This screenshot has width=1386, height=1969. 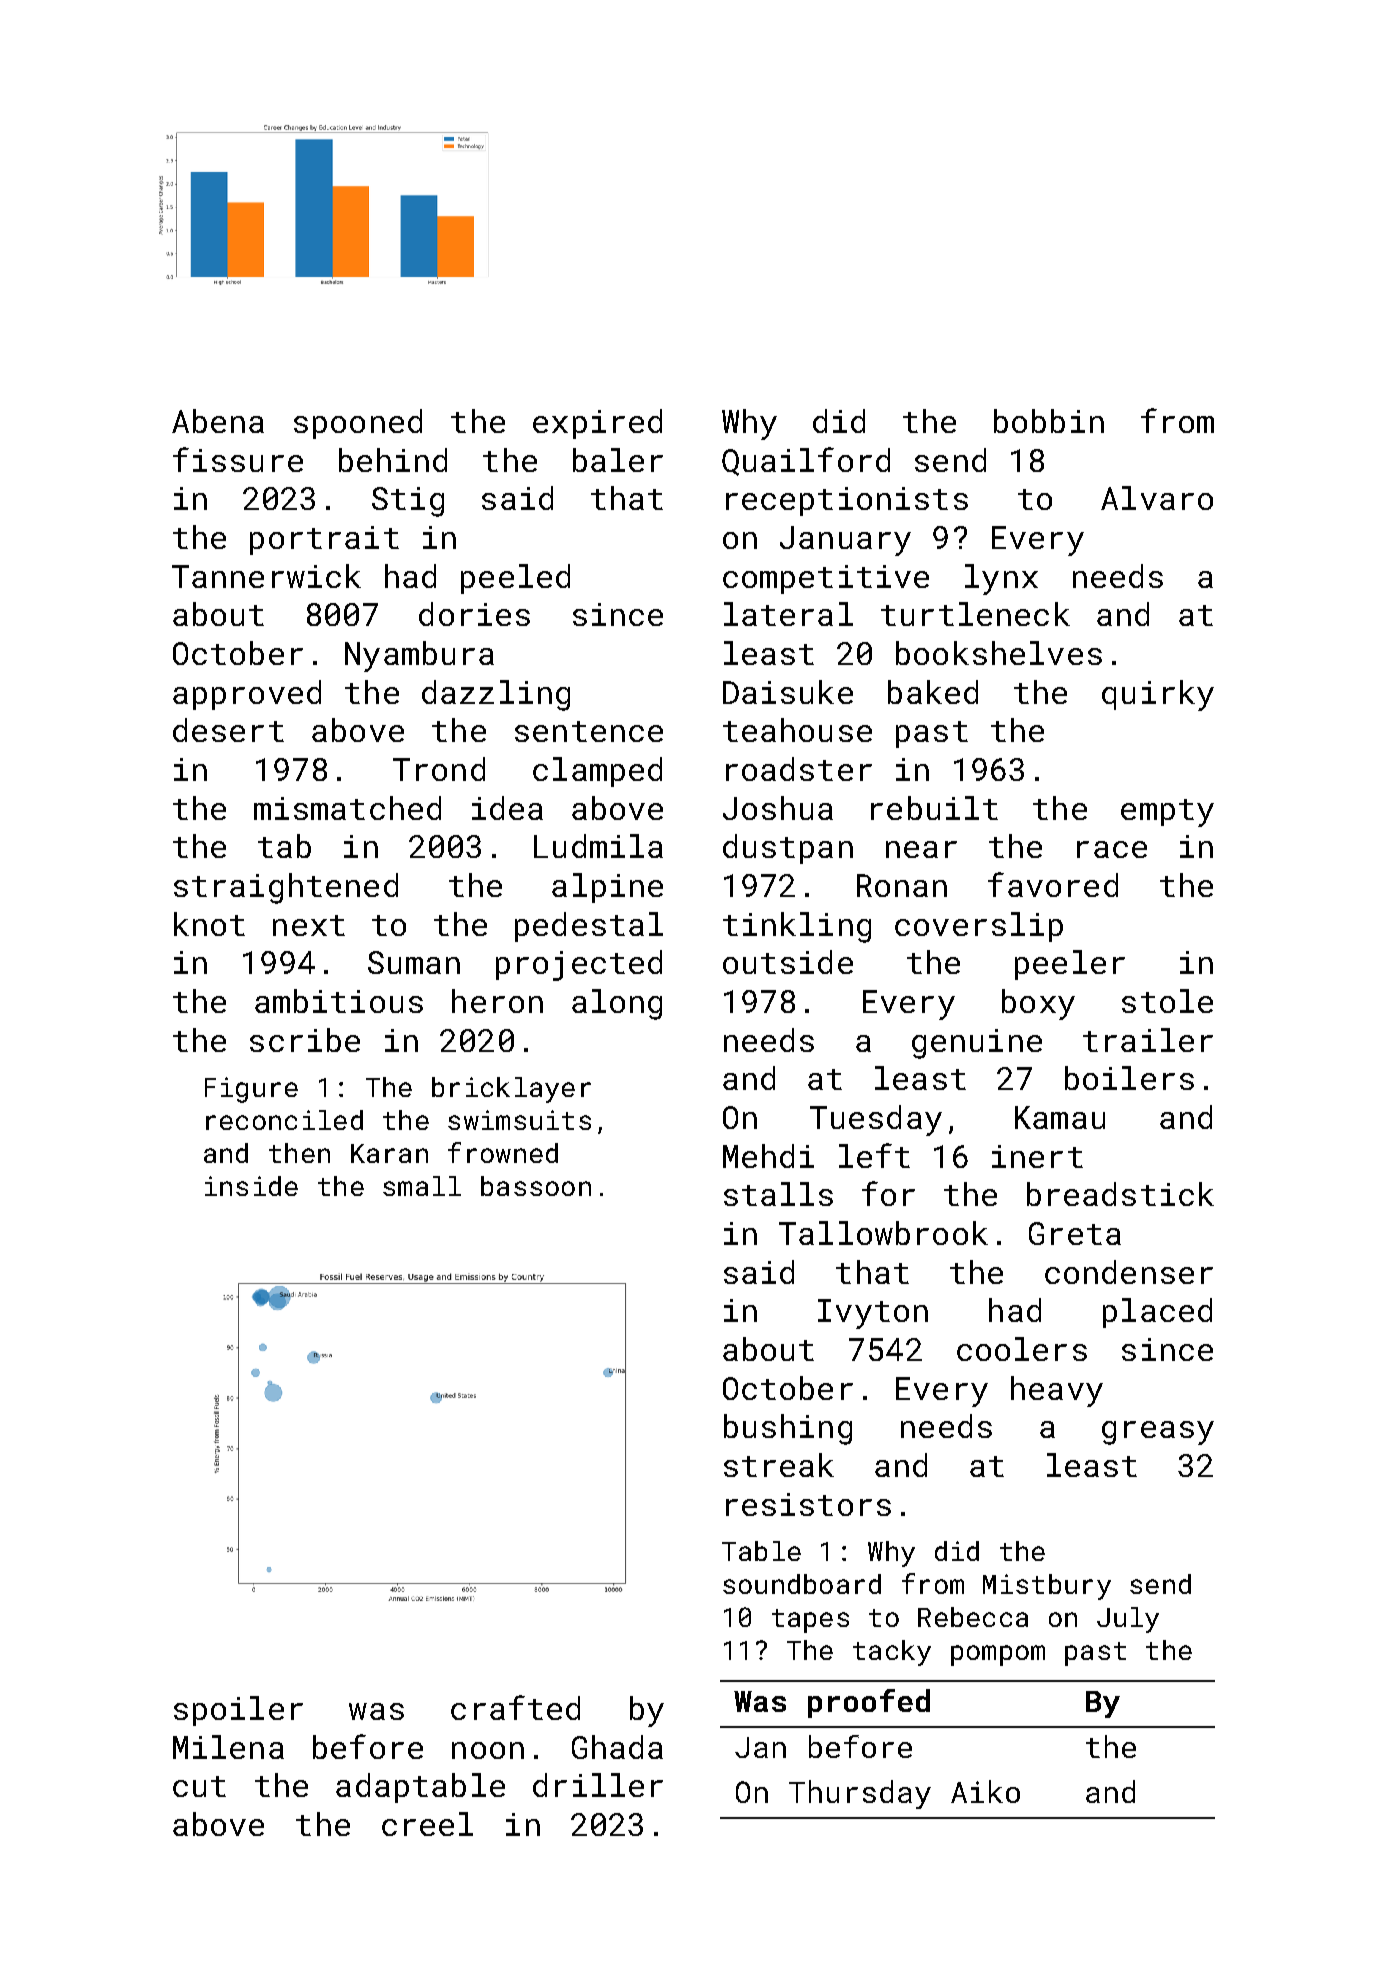 I want to click on soundboard, so click(x=802, y=1584).
